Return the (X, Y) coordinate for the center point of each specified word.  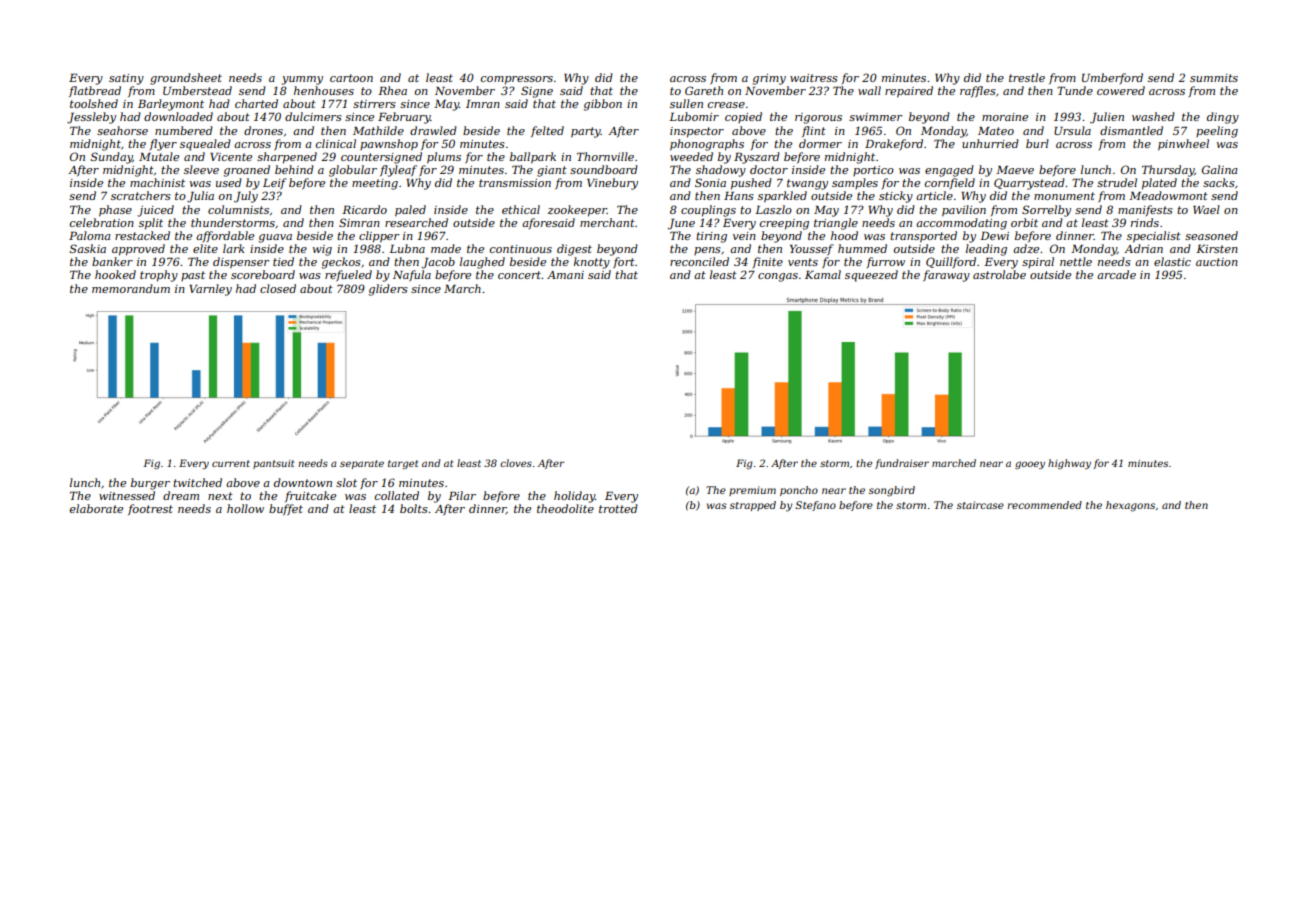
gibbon (603, 105)
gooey (1030, 465)
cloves (516, 463)
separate (362, 464)
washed (1153, 116)
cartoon (351, 78)
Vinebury (612, 184)
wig (322, 250)
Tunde (1075, 90)
